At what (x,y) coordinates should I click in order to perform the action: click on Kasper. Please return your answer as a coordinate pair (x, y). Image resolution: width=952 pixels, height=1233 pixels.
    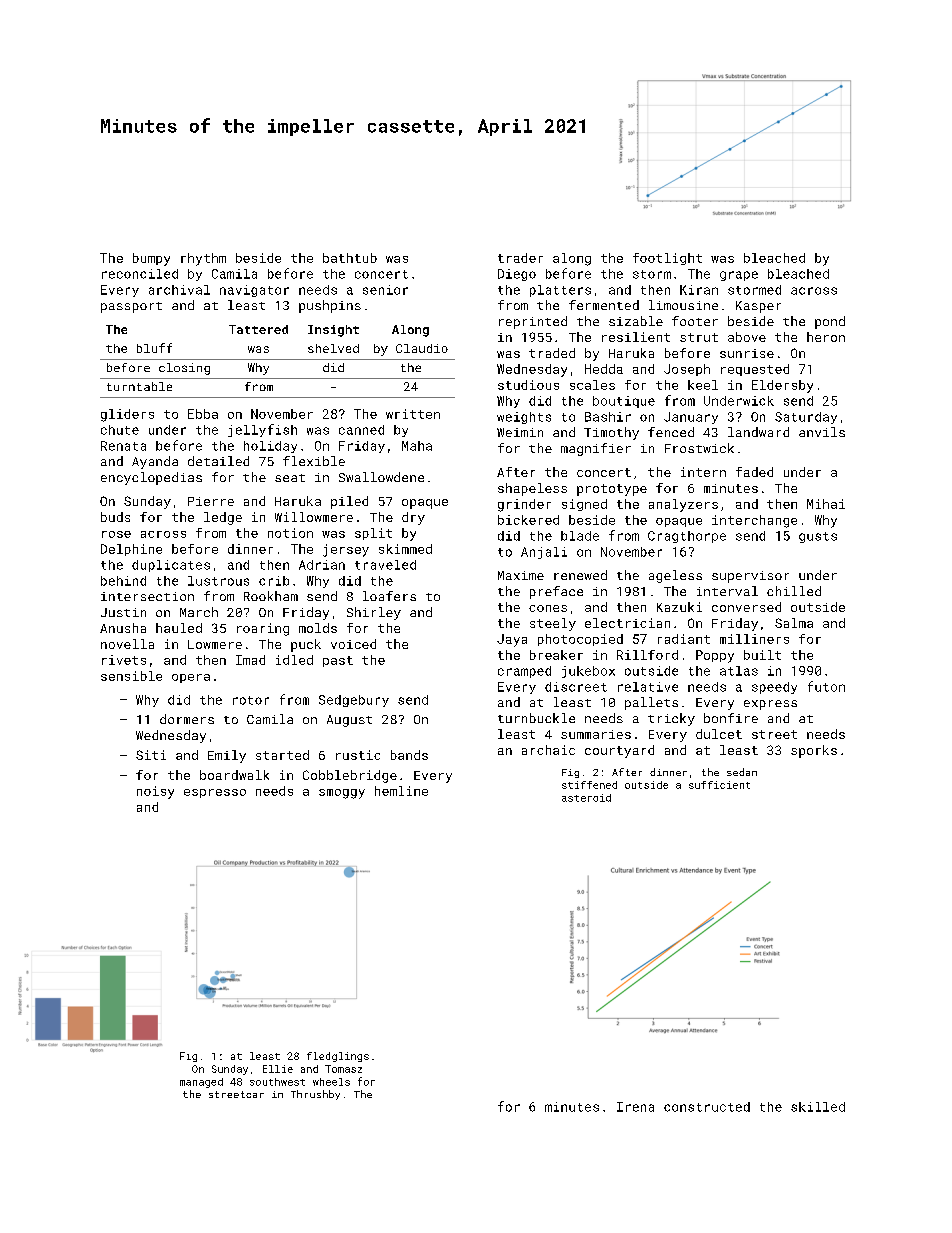
    Looking at the image, I should click on (758, 307).
